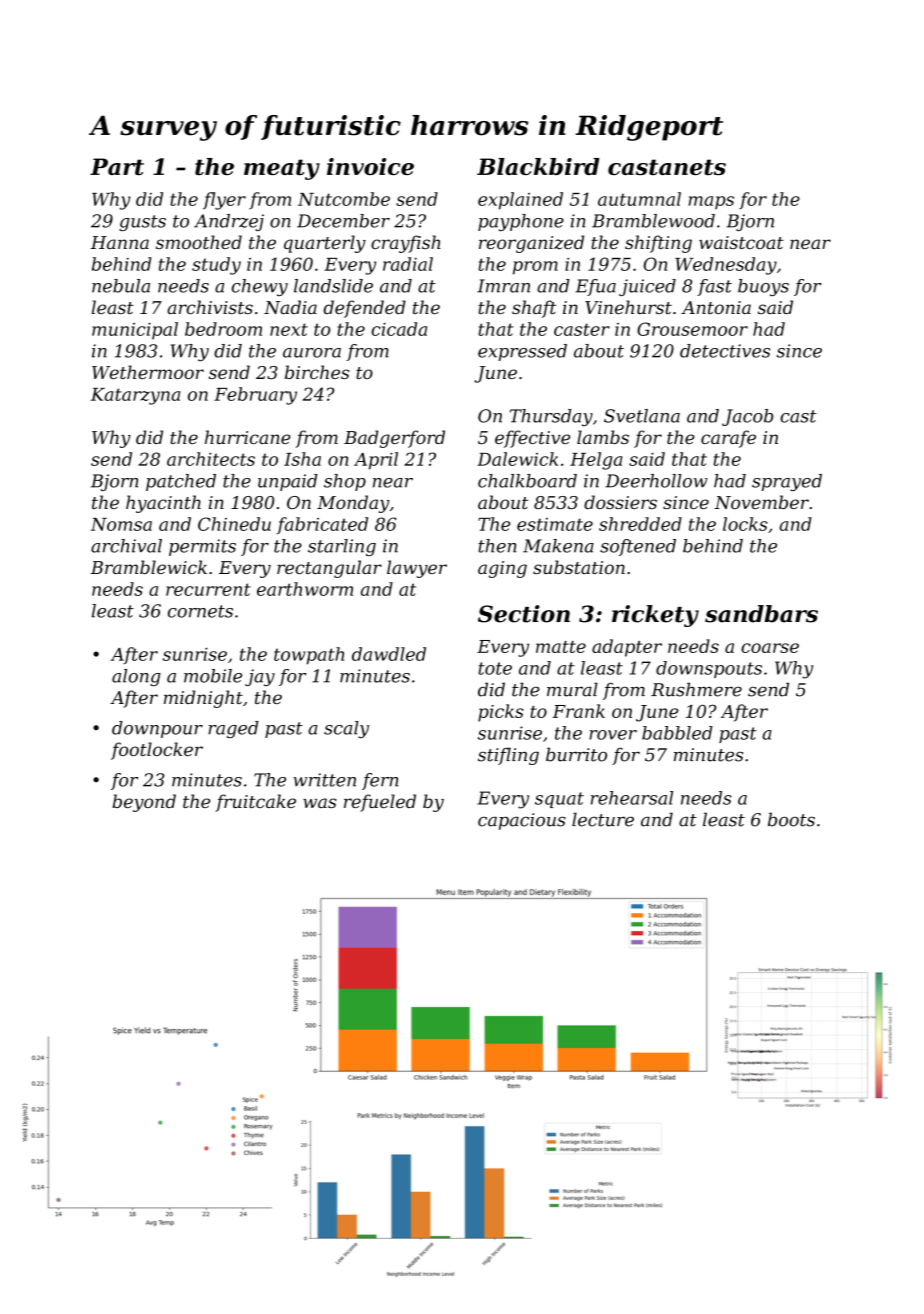  What do you see at coordinates (157, 729) in the page?
I see `downpour` at bounding box center [157, 729].
